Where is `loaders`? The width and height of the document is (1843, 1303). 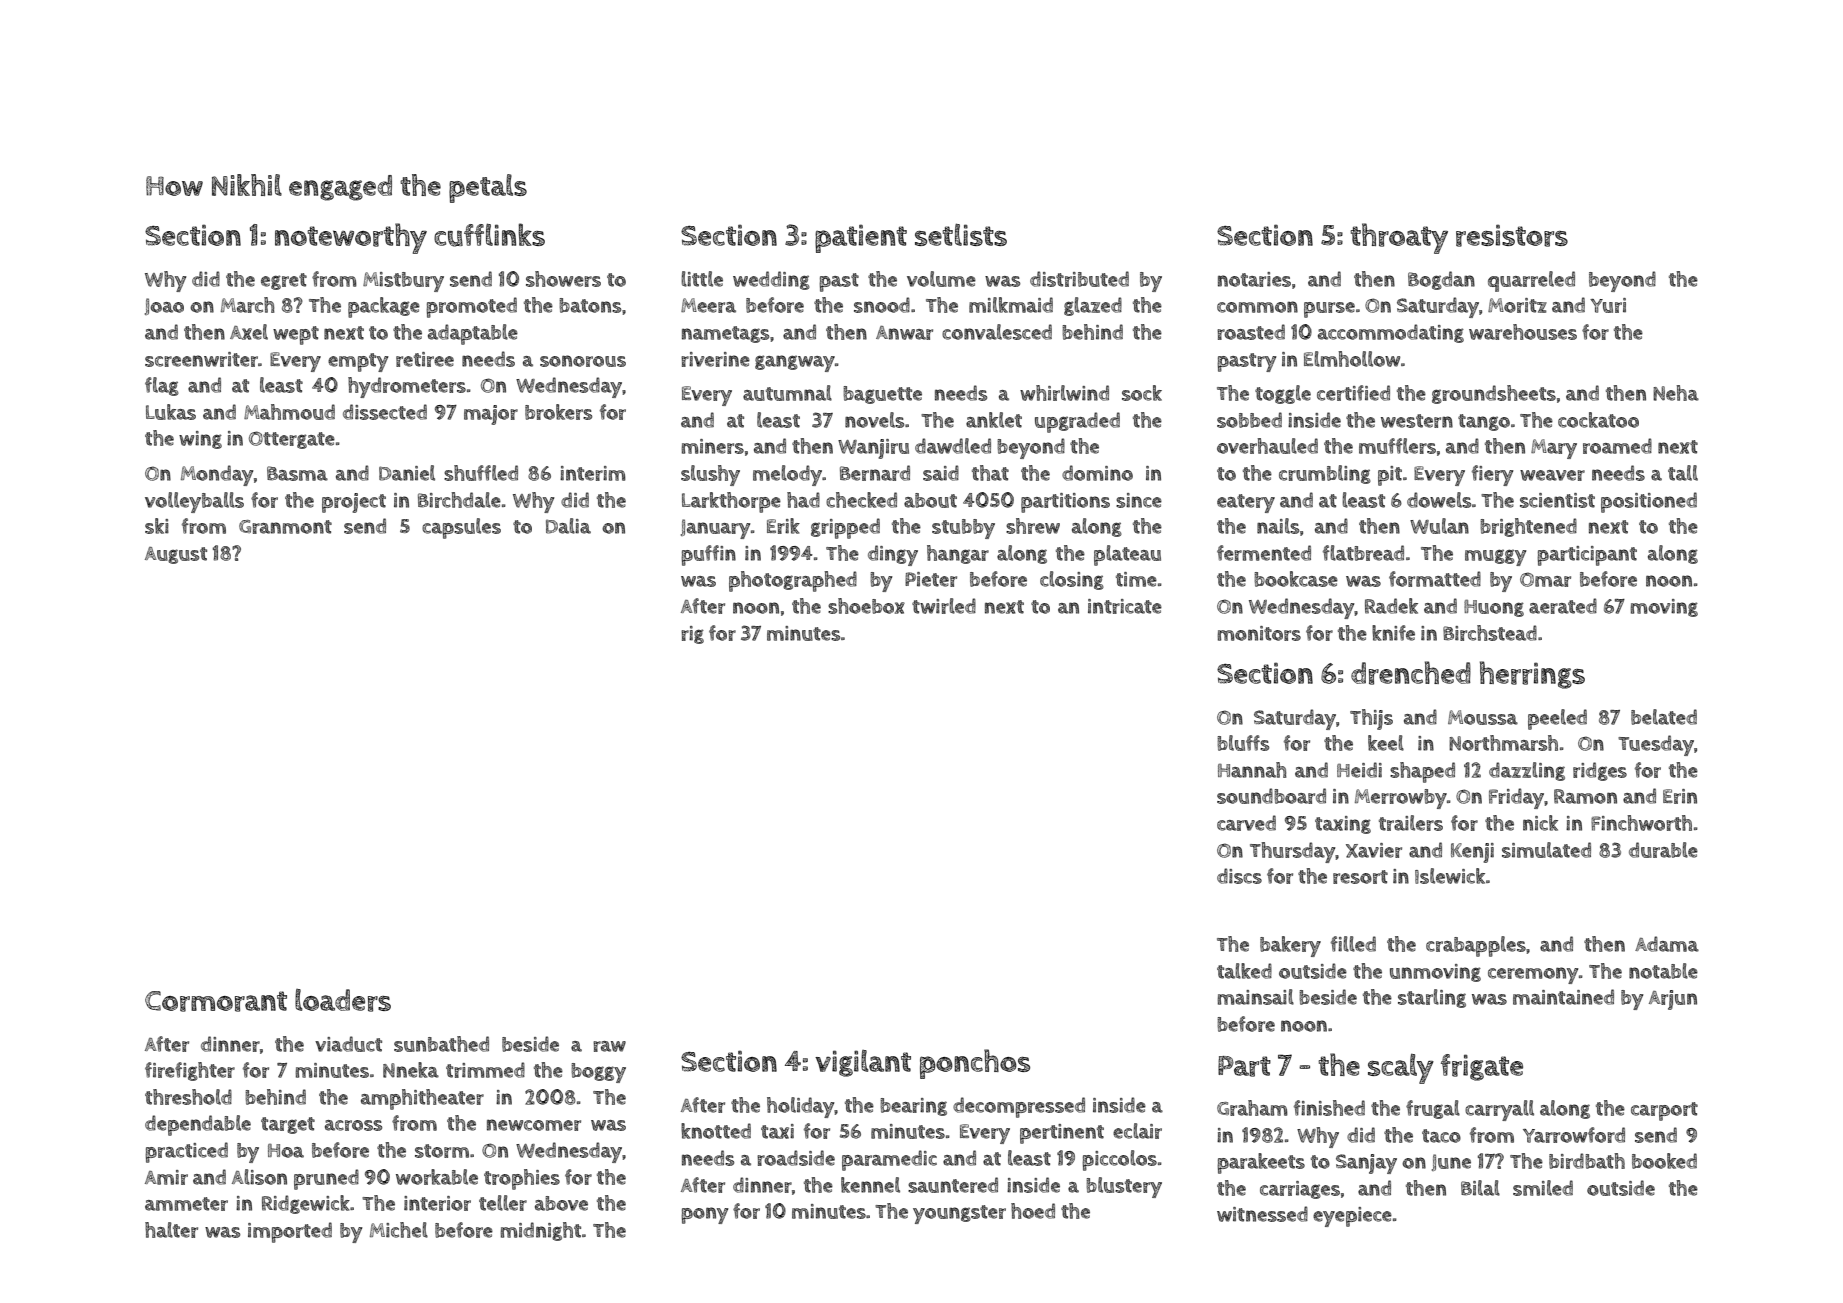 loaders is located at coordinates (343, 1000).
